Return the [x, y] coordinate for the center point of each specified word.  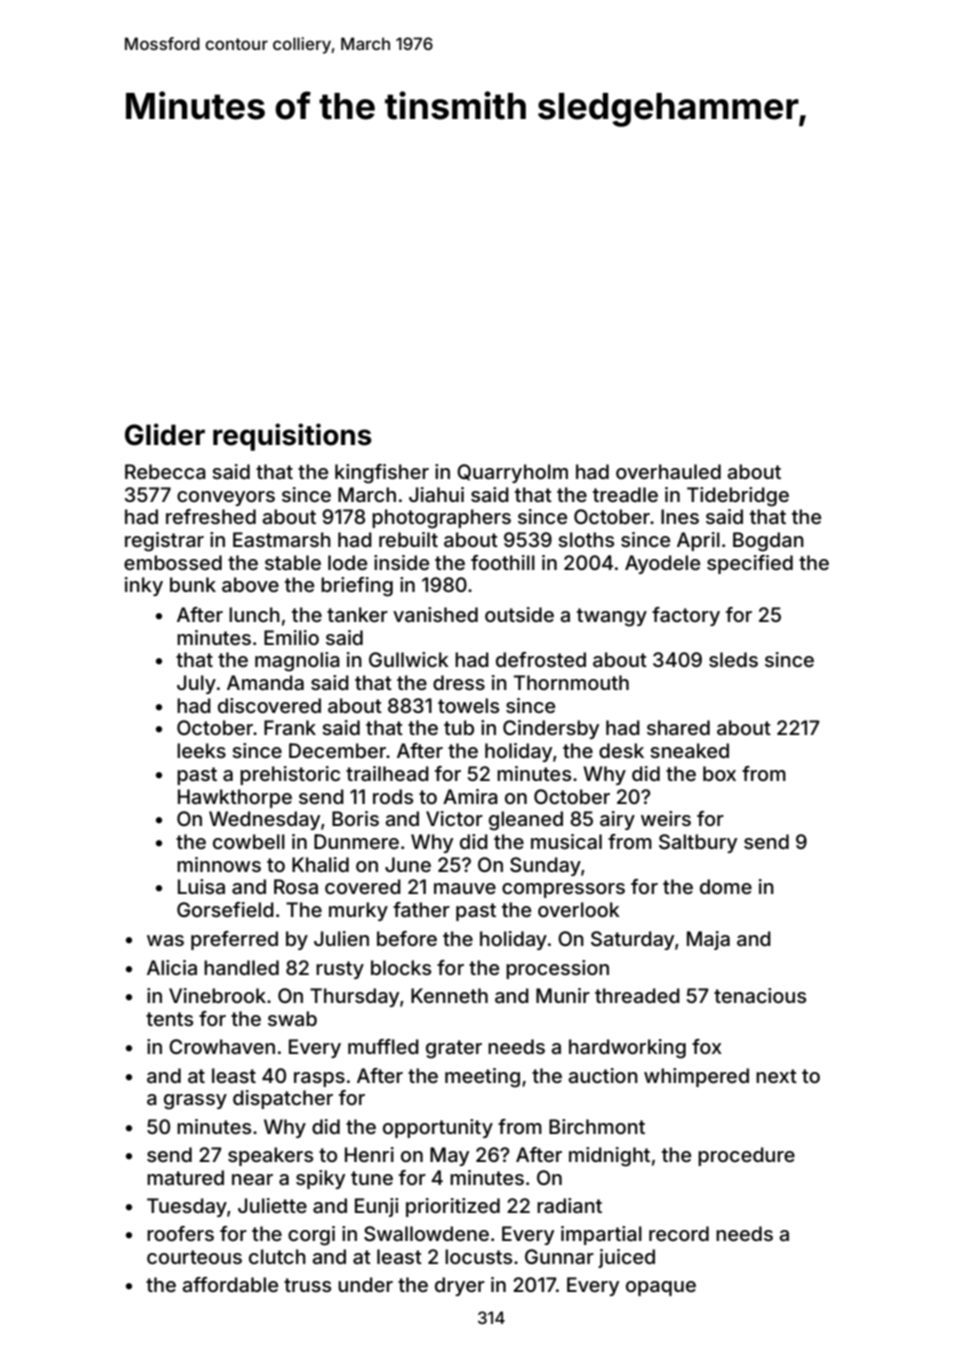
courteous [194, 1257]
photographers [441, 519]
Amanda [265, 682]
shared [678, 727]
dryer [460, 1286]
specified [750, 564]
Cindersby [551, 729]
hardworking [627, 1049]
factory [686, 616]
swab [292, 1018]
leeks [201, 750]
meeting [482, 1078]
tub [459, 727]
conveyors [226, 498]
